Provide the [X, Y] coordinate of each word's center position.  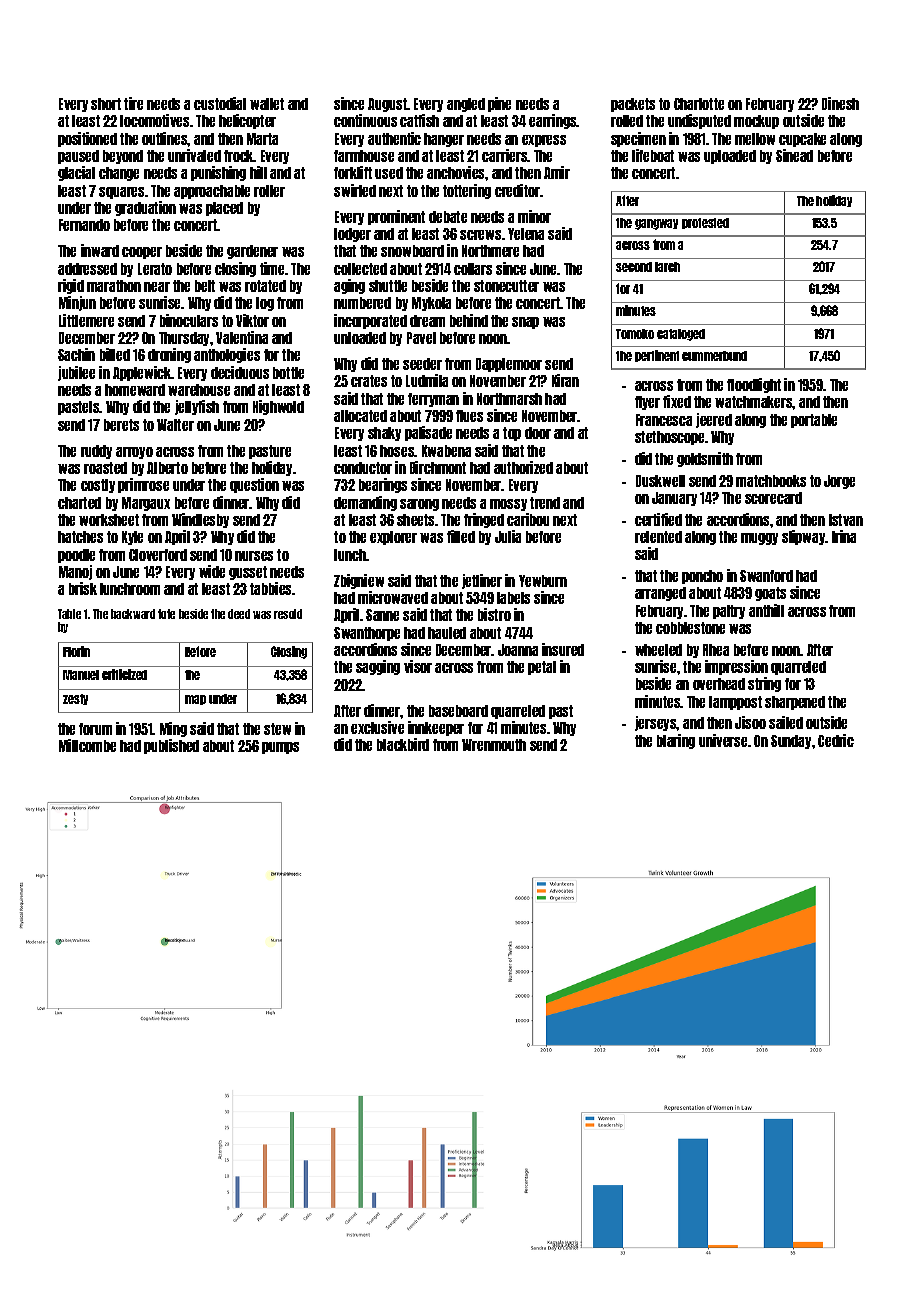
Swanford [766, 576]
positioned [87, 139]
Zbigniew [359, 581]
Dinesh [840, 103]
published [171, 746]
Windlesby [200, 520]
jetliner [482, 581]
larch [667, 267]
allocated [360, 416]
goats [770, 594]
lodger [352, 235]
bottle [288, 373]
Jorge [839, 482]
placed [224, 209]
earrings [553, 121]
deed [239, 614]
